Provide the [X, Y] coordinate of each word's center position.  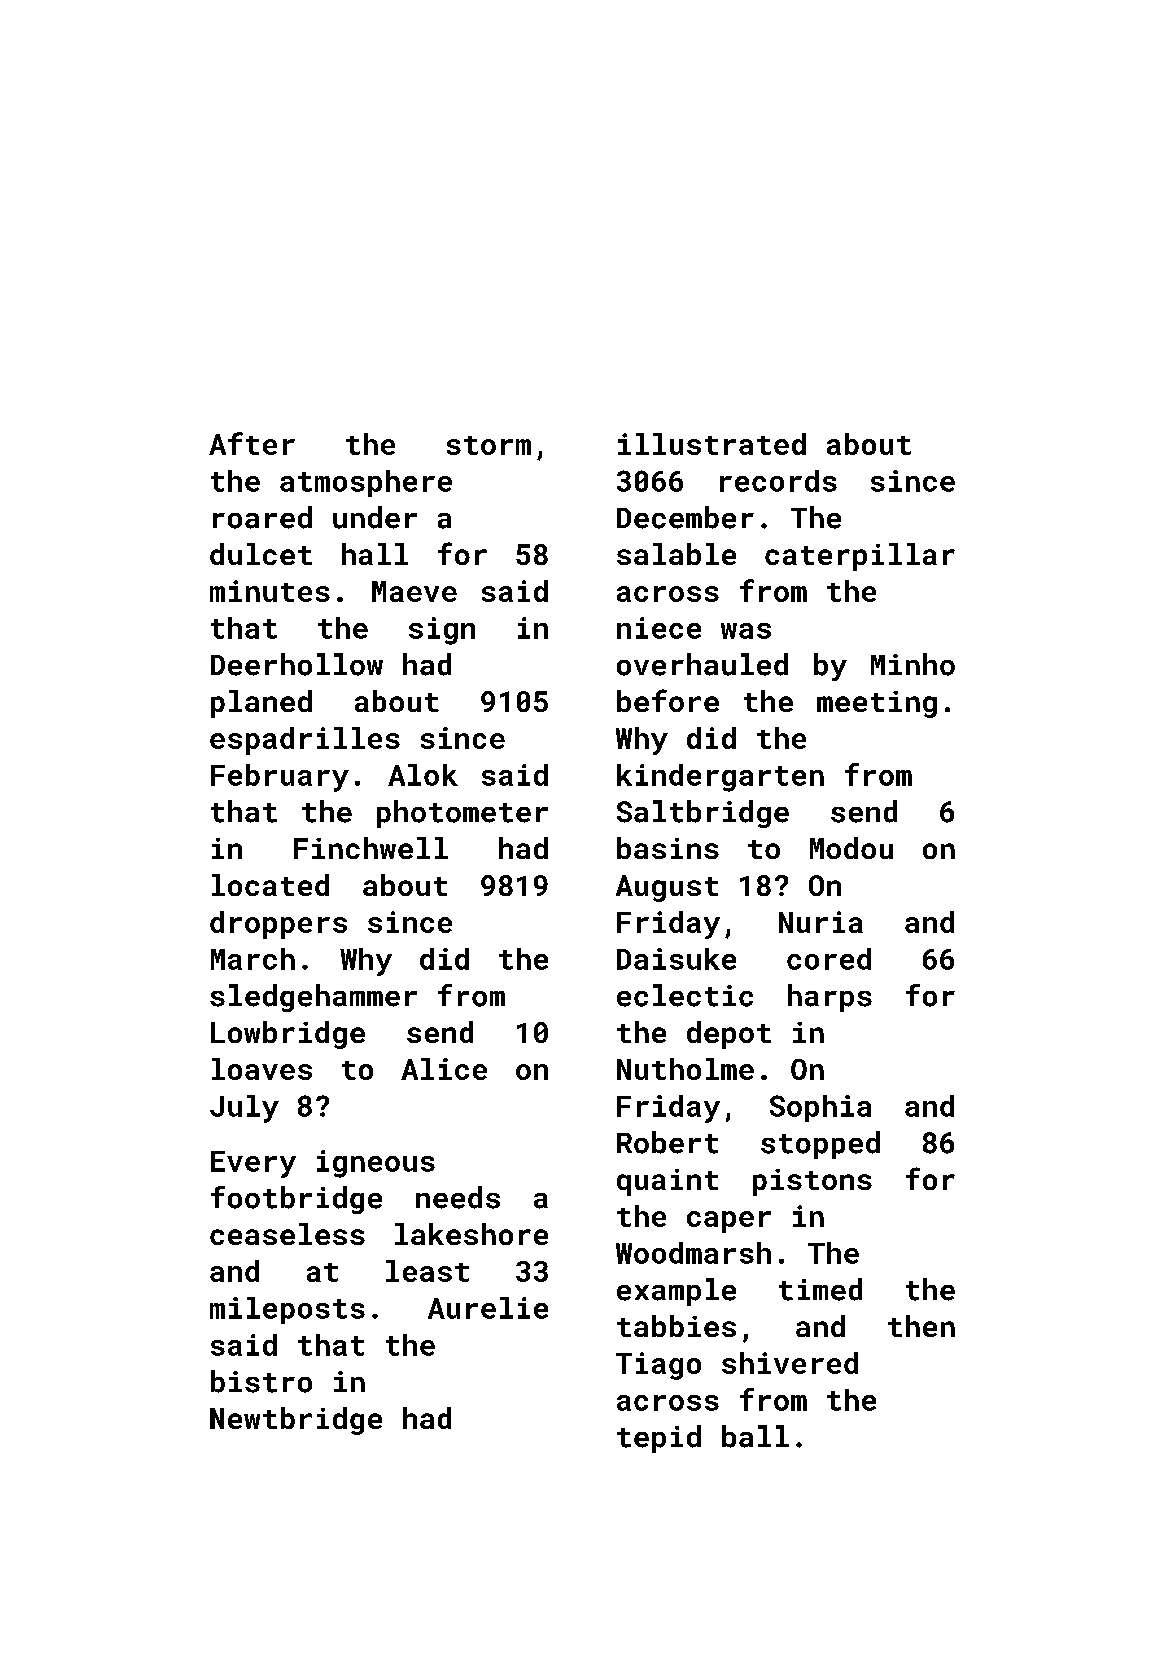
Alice [444, 1069]
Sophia [820, 1108]
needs [458, 1197]
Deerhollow [297, 664]
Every [253, 1164]
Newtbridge [296, 1421]
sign [442, 631]
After [252, 443]
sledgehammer [313, 998]
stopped [820, 1145]
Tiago [658, 1366]
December [685, 517]
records [778, 481]
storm [489, 445]
